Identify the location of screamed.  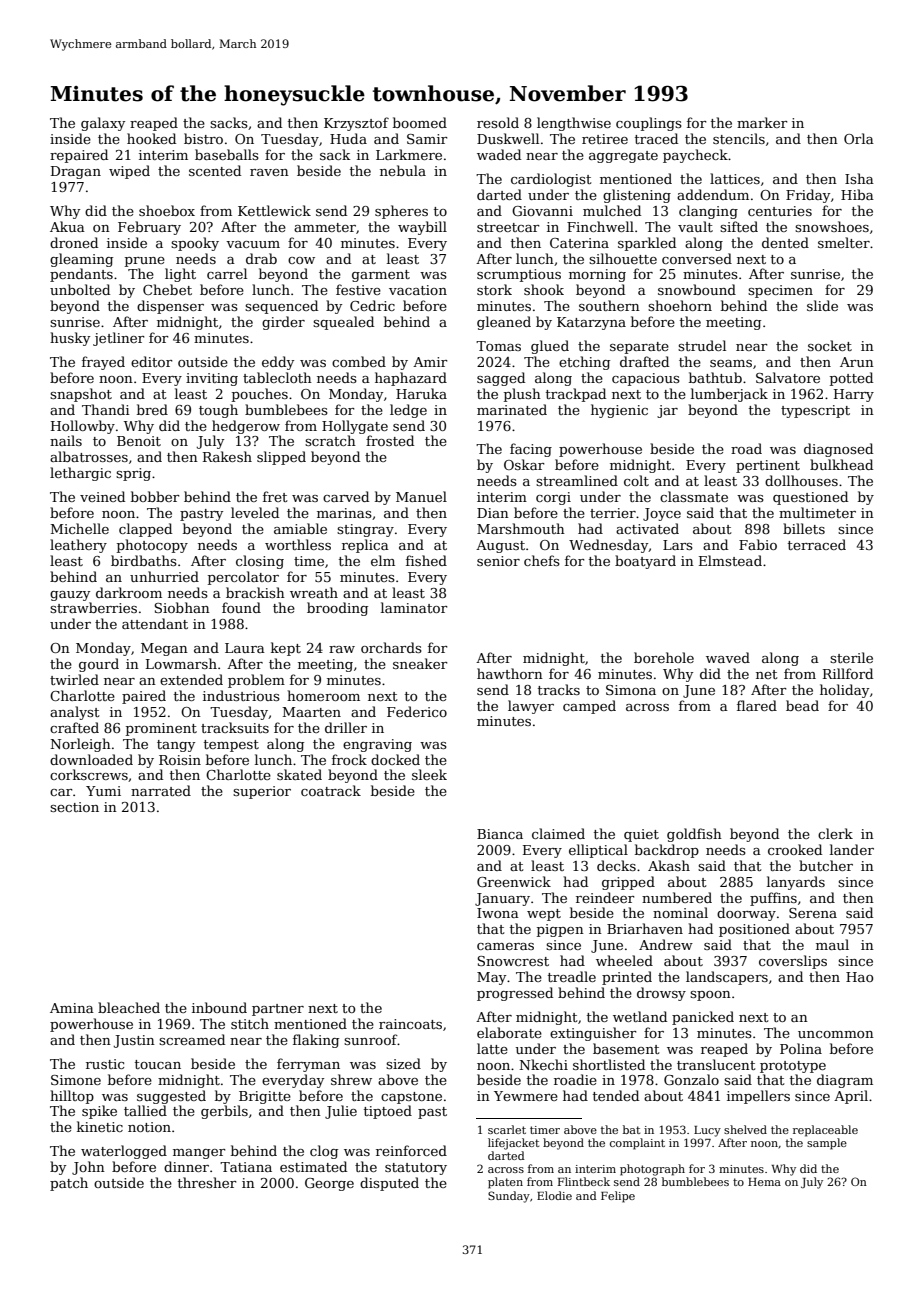
(192, 1039).
